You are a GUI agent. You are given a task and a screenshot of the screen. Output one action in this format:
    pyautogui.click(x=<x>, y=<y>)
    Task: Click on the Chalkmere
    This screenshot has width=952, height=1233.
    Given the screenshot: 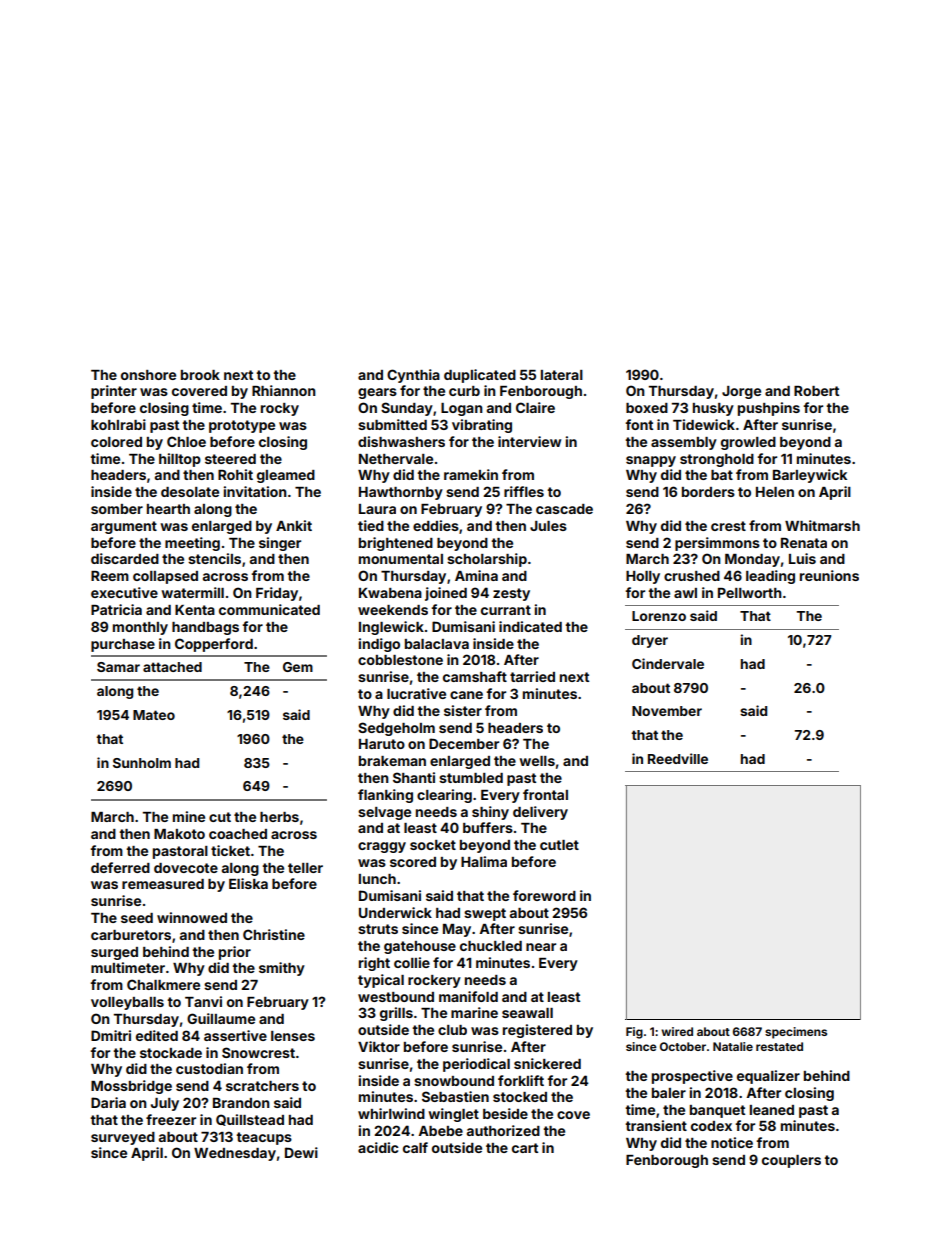 What is the action you would take?
    pyautogui.click(x=163, y=984)
